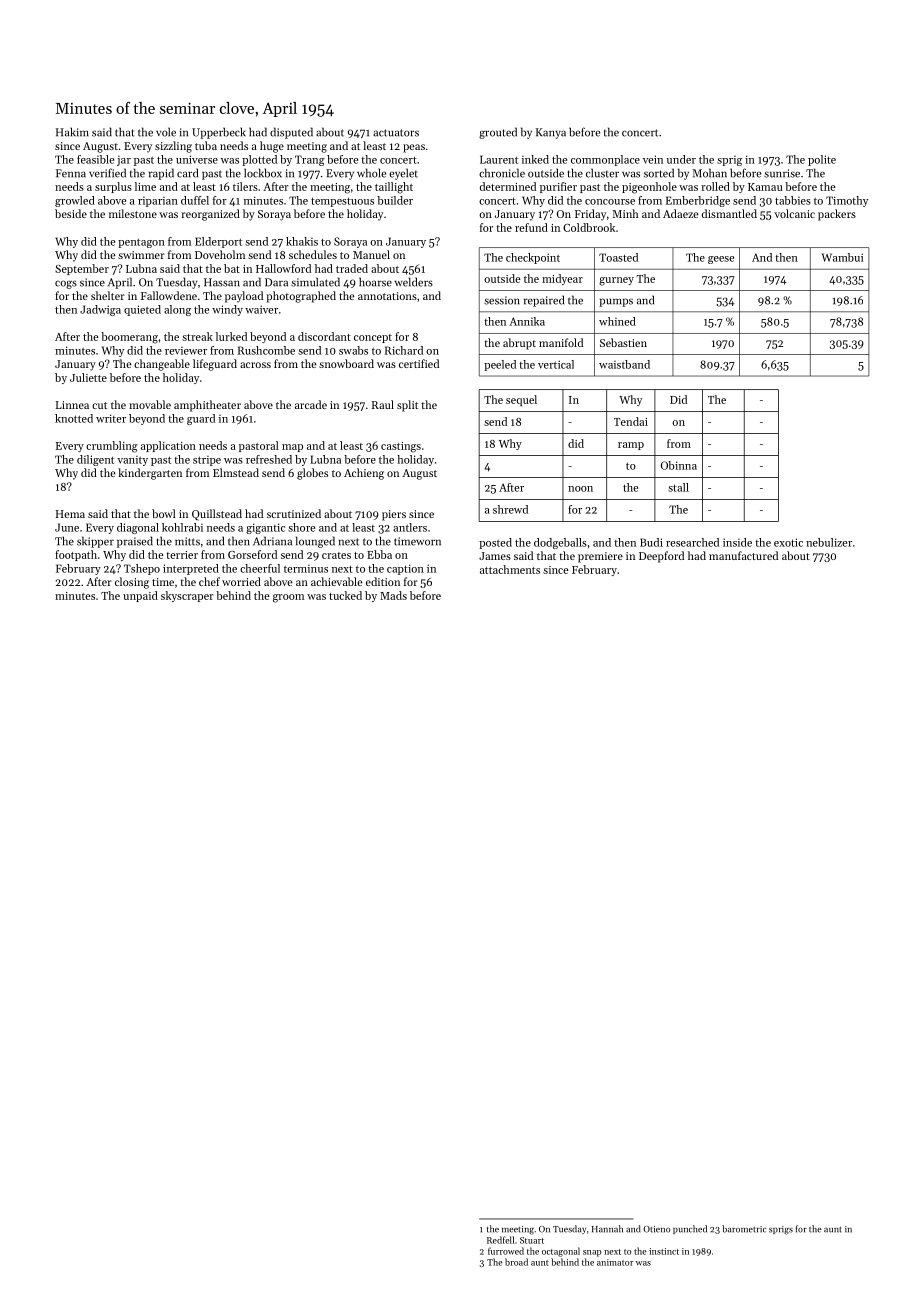  I want to click on Redfell, so click(500, 1240).
